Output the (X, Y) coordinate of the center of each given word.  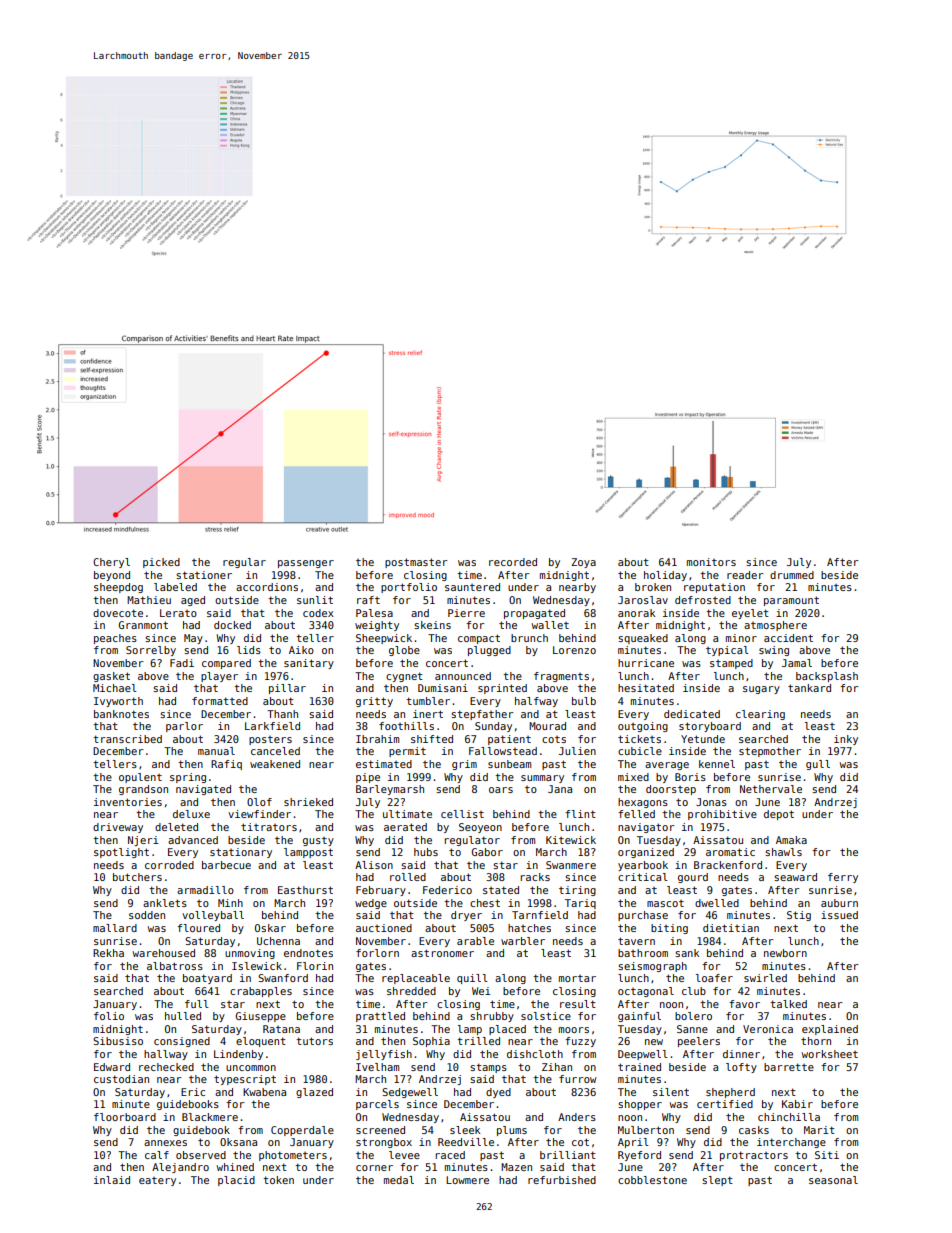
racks (535, 877)
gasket (111, 677)
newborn (785, 953)
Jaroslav (643, 600)
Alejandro (180, 1168)
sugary (761, 690)
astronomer (442, 953)
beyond (112, 576)
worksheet (830, 1054)
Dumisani (443, 688)
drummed (792, 575)
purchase (643, 916)
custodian (121, 1079)
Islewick (257, 966)
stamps (488, 1068)
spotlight (121, 853)
